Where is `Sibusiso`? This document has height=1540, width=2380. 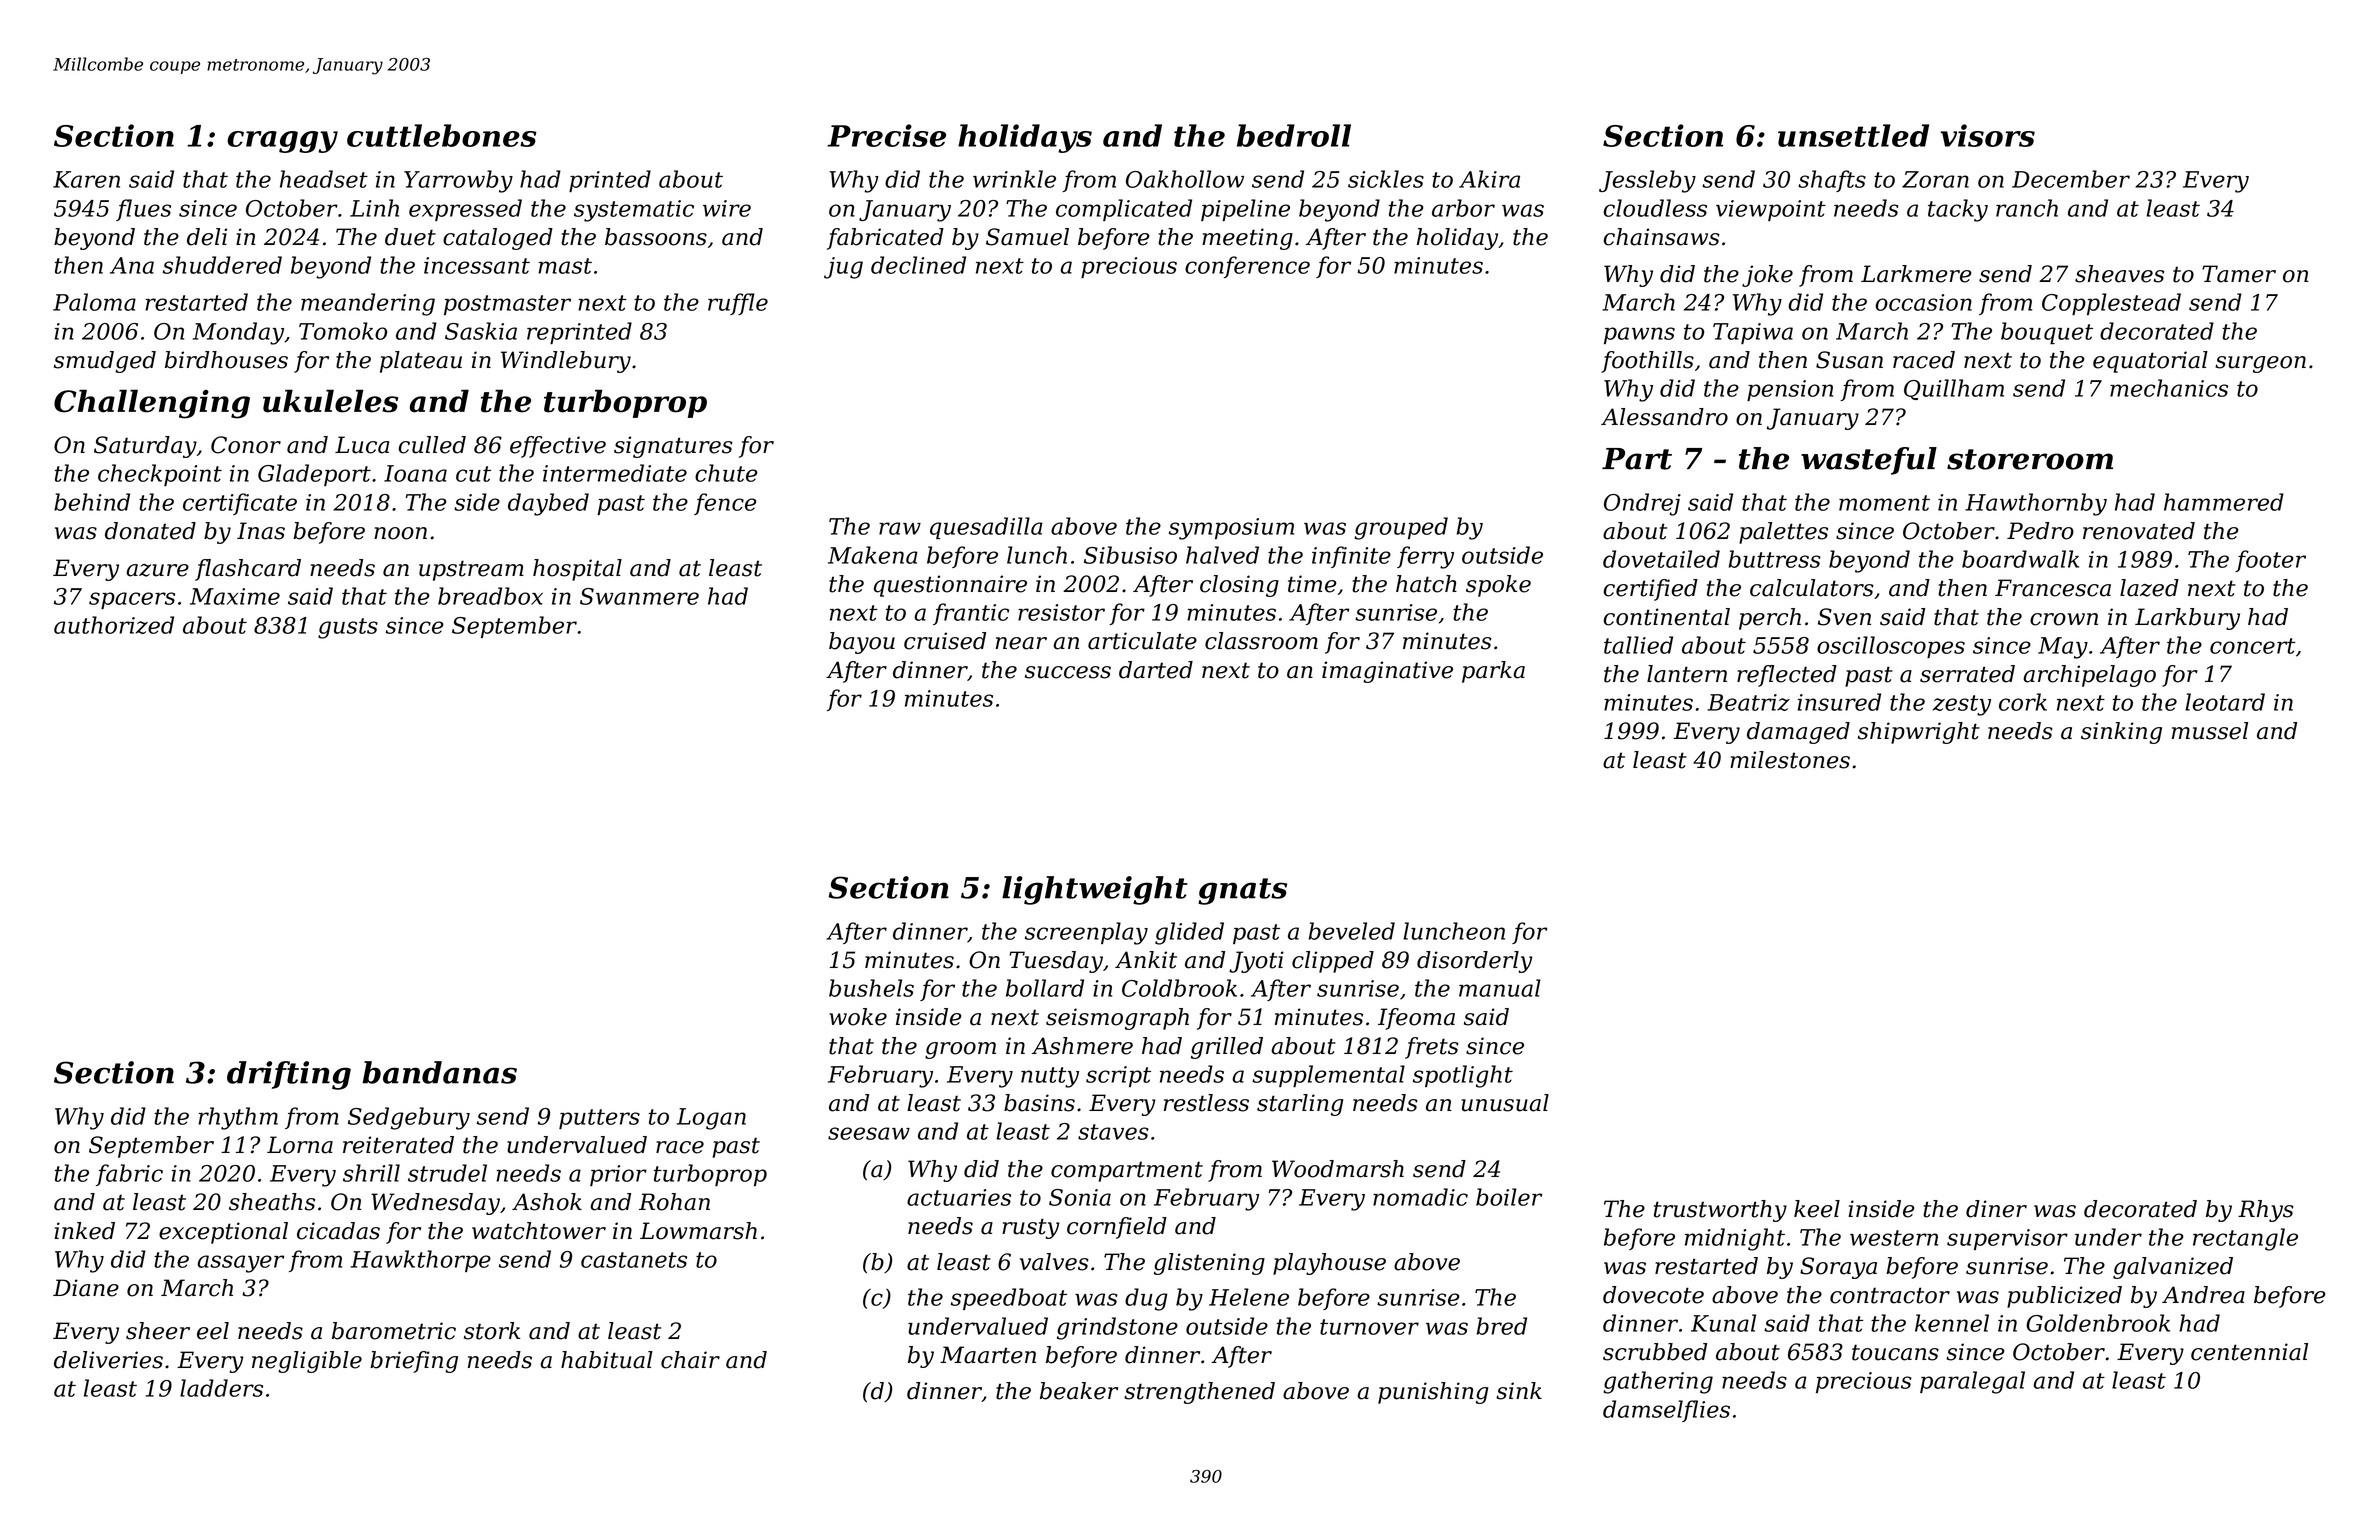 Sibusiso is located at coordinates (1130, 555).
